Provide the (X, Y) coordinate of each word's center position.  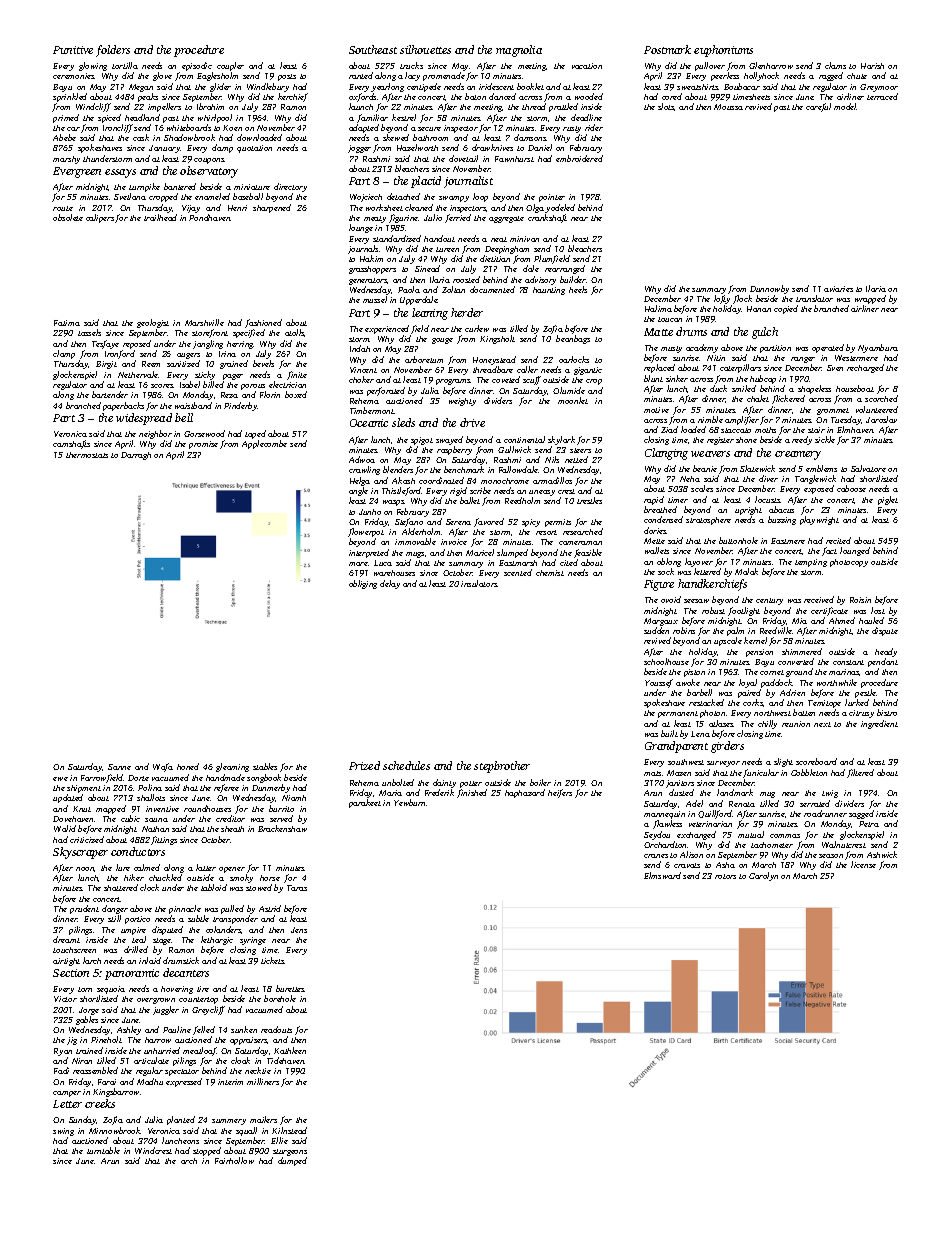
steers (580, 450)
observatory (209, 172)
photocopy (849, 563)
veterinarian (710, 824)
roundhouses (207, 808)
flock (742, 299)
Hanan (759, 309)
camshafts (71, 444)
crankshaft (547, 218)
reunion (796, 724)
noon (85, 869)
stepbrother (502, 767)
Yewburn (410, 802)
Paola (409, 289)
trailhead (160, 217)
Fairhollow (234, 1161)
